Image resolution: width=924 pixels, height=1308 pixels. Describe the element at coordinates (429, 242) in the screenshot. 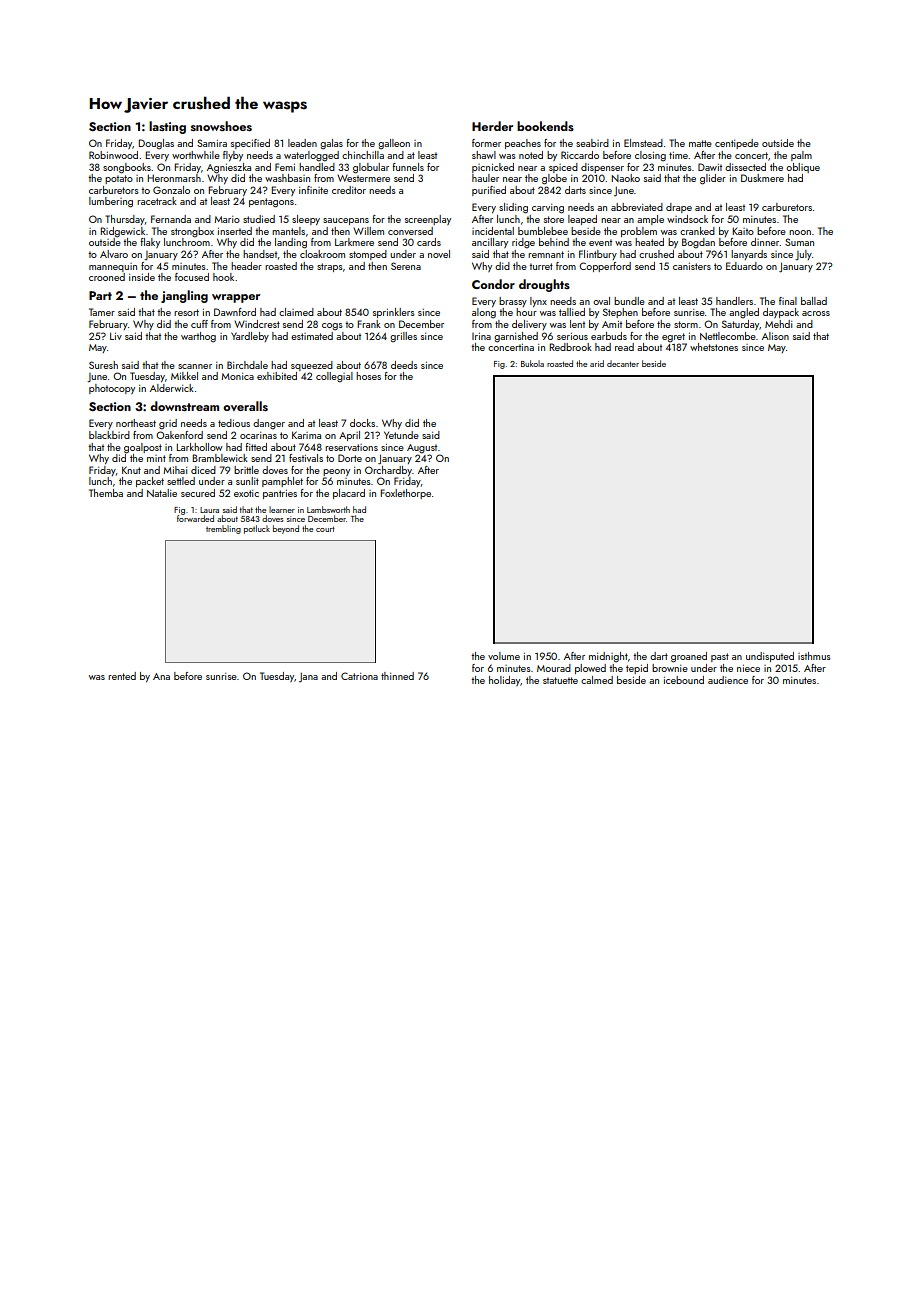

I see `cards` at that location.
